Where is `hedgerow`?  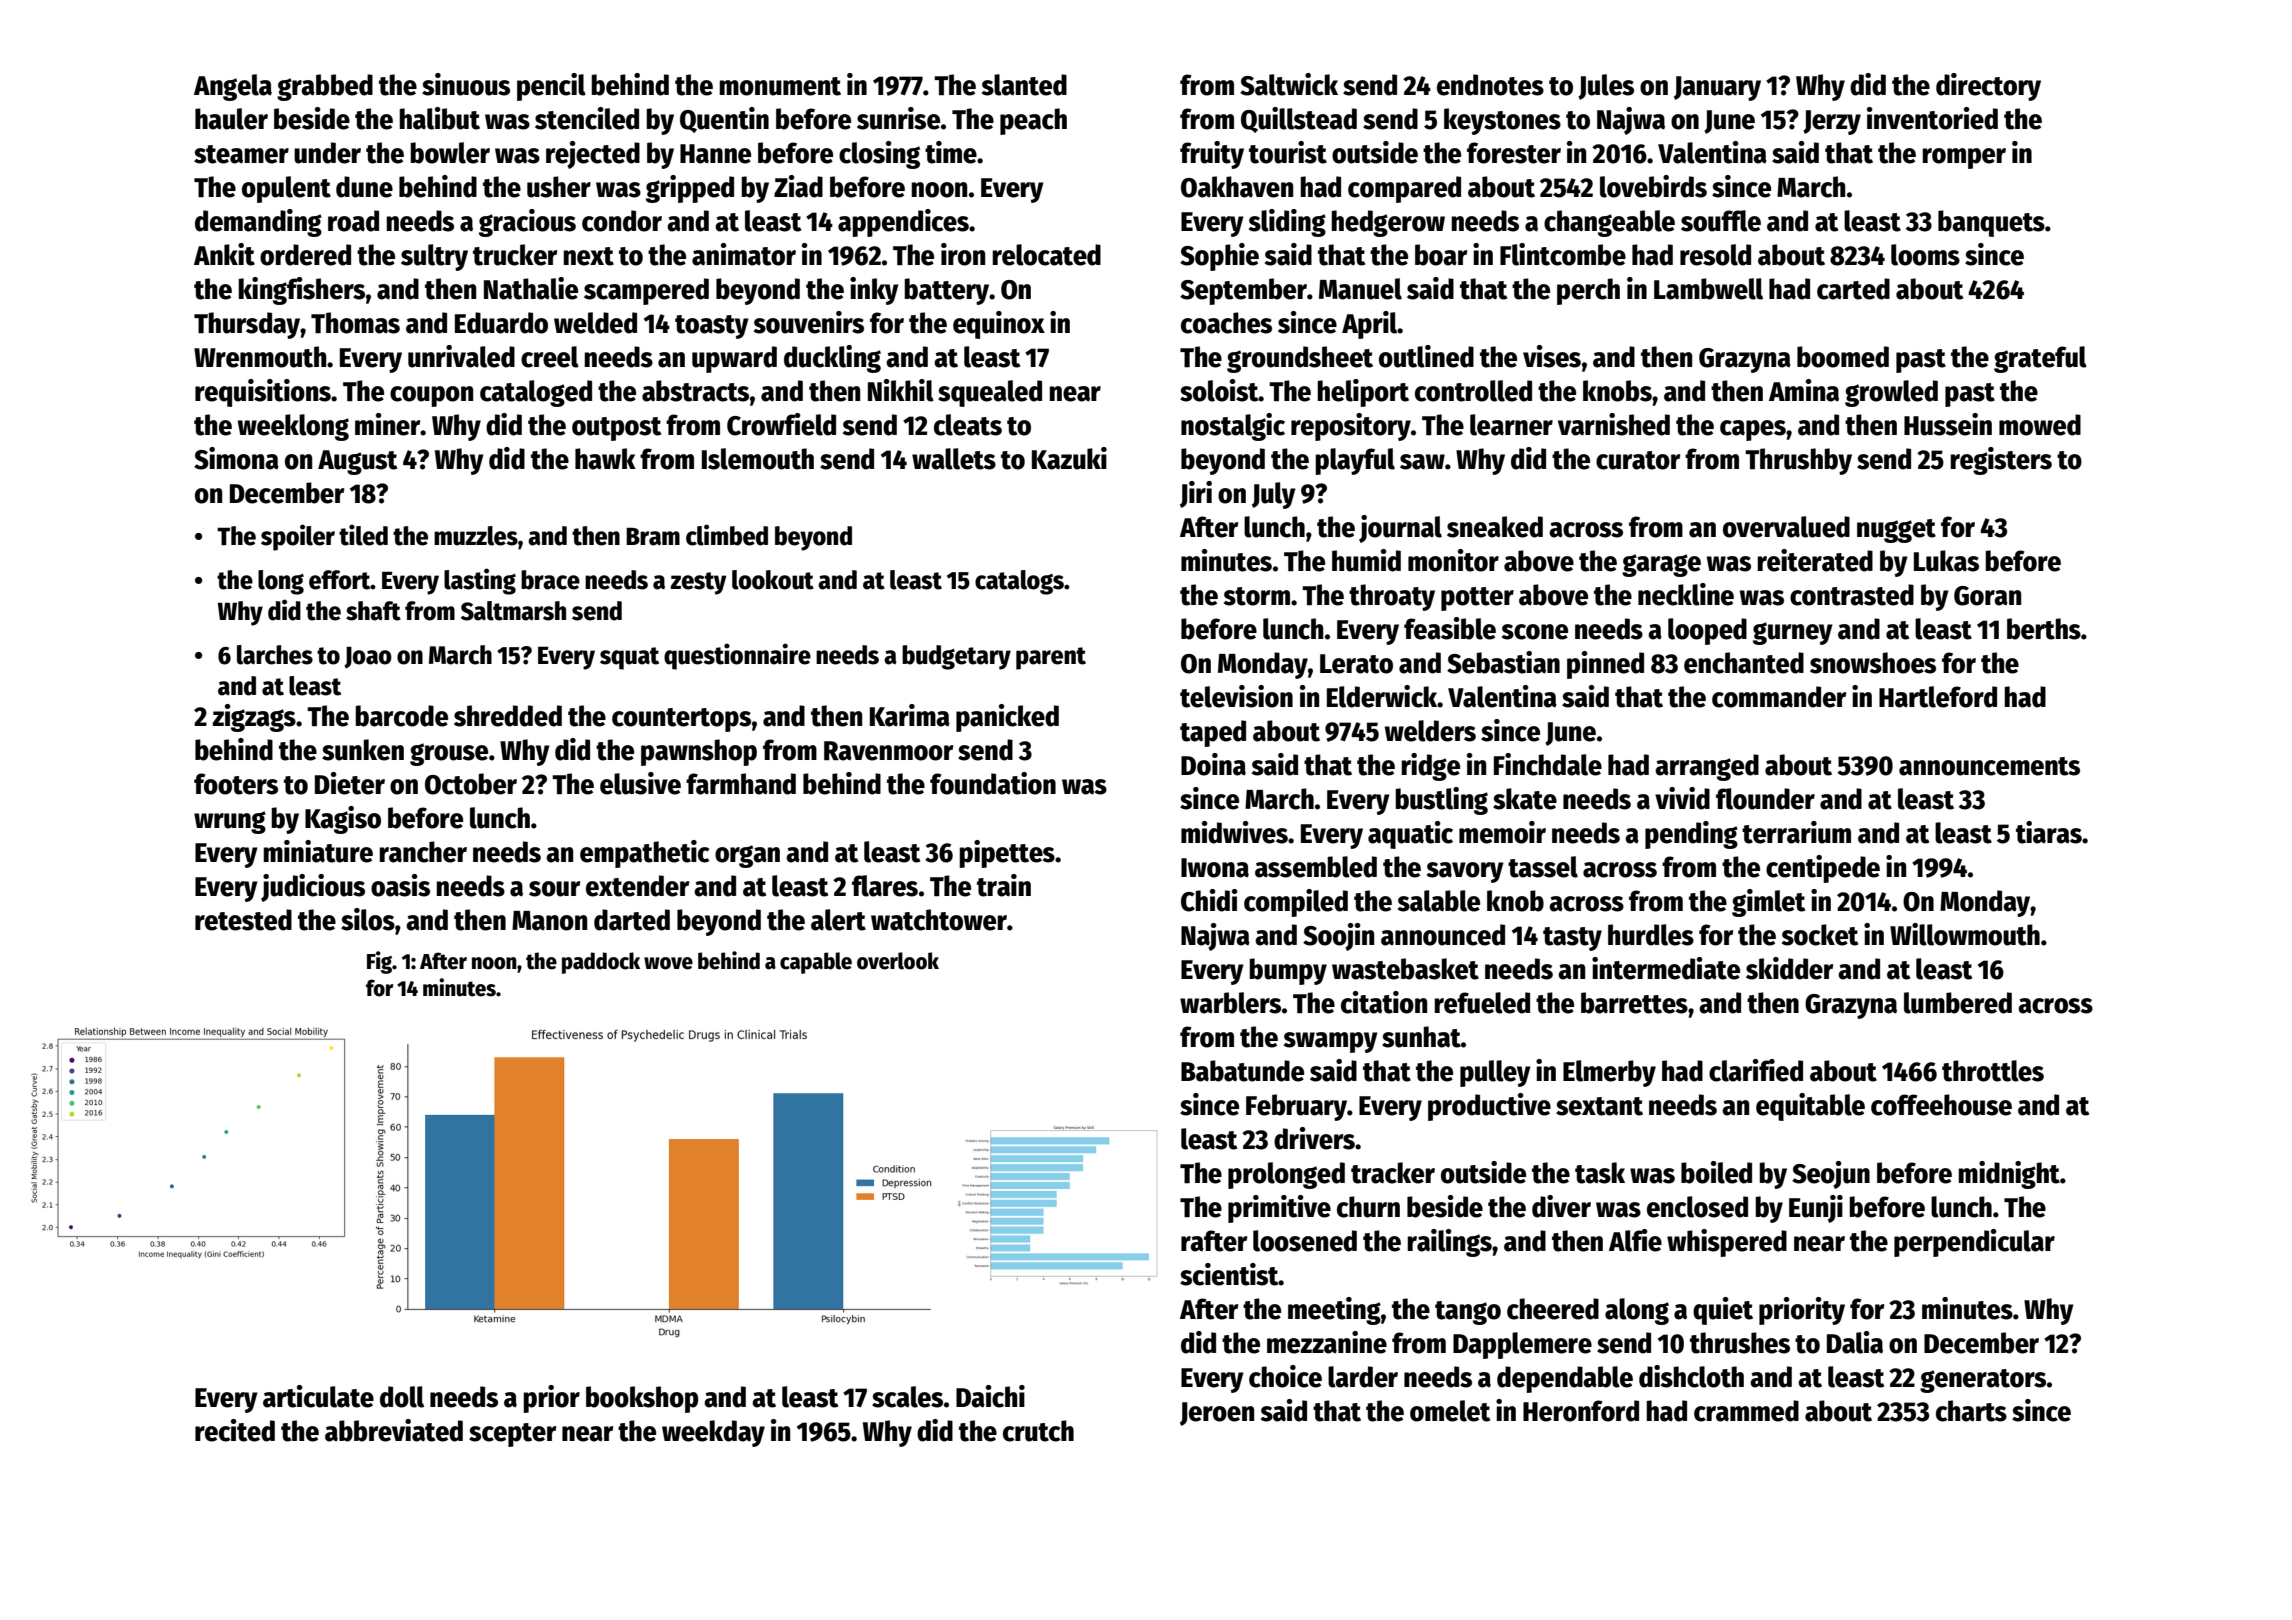
hedgerow is located at coordinates (1388, 223).
